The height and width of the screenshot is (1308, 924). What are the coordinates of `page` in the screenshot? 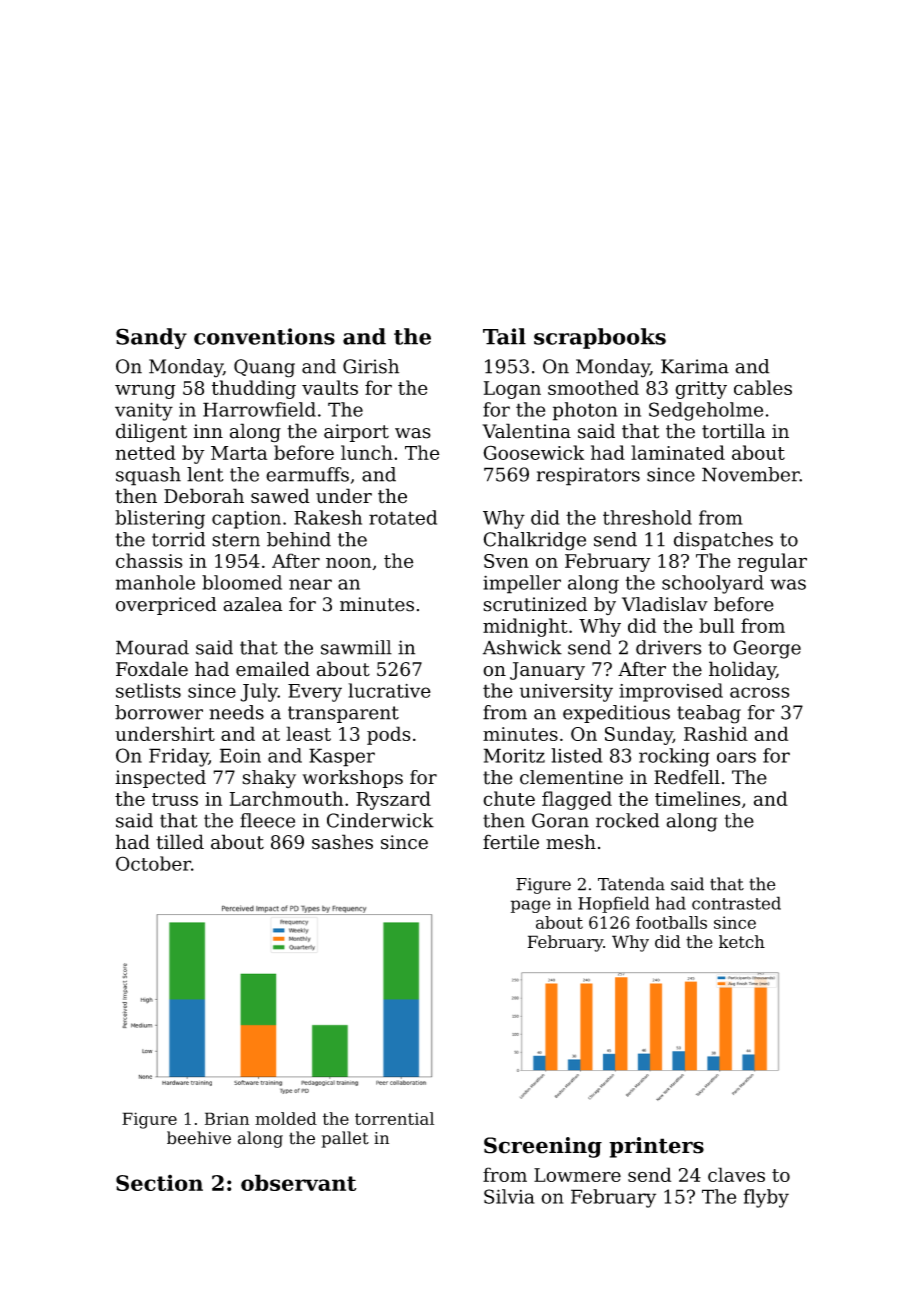 It's located at (531, 906).
